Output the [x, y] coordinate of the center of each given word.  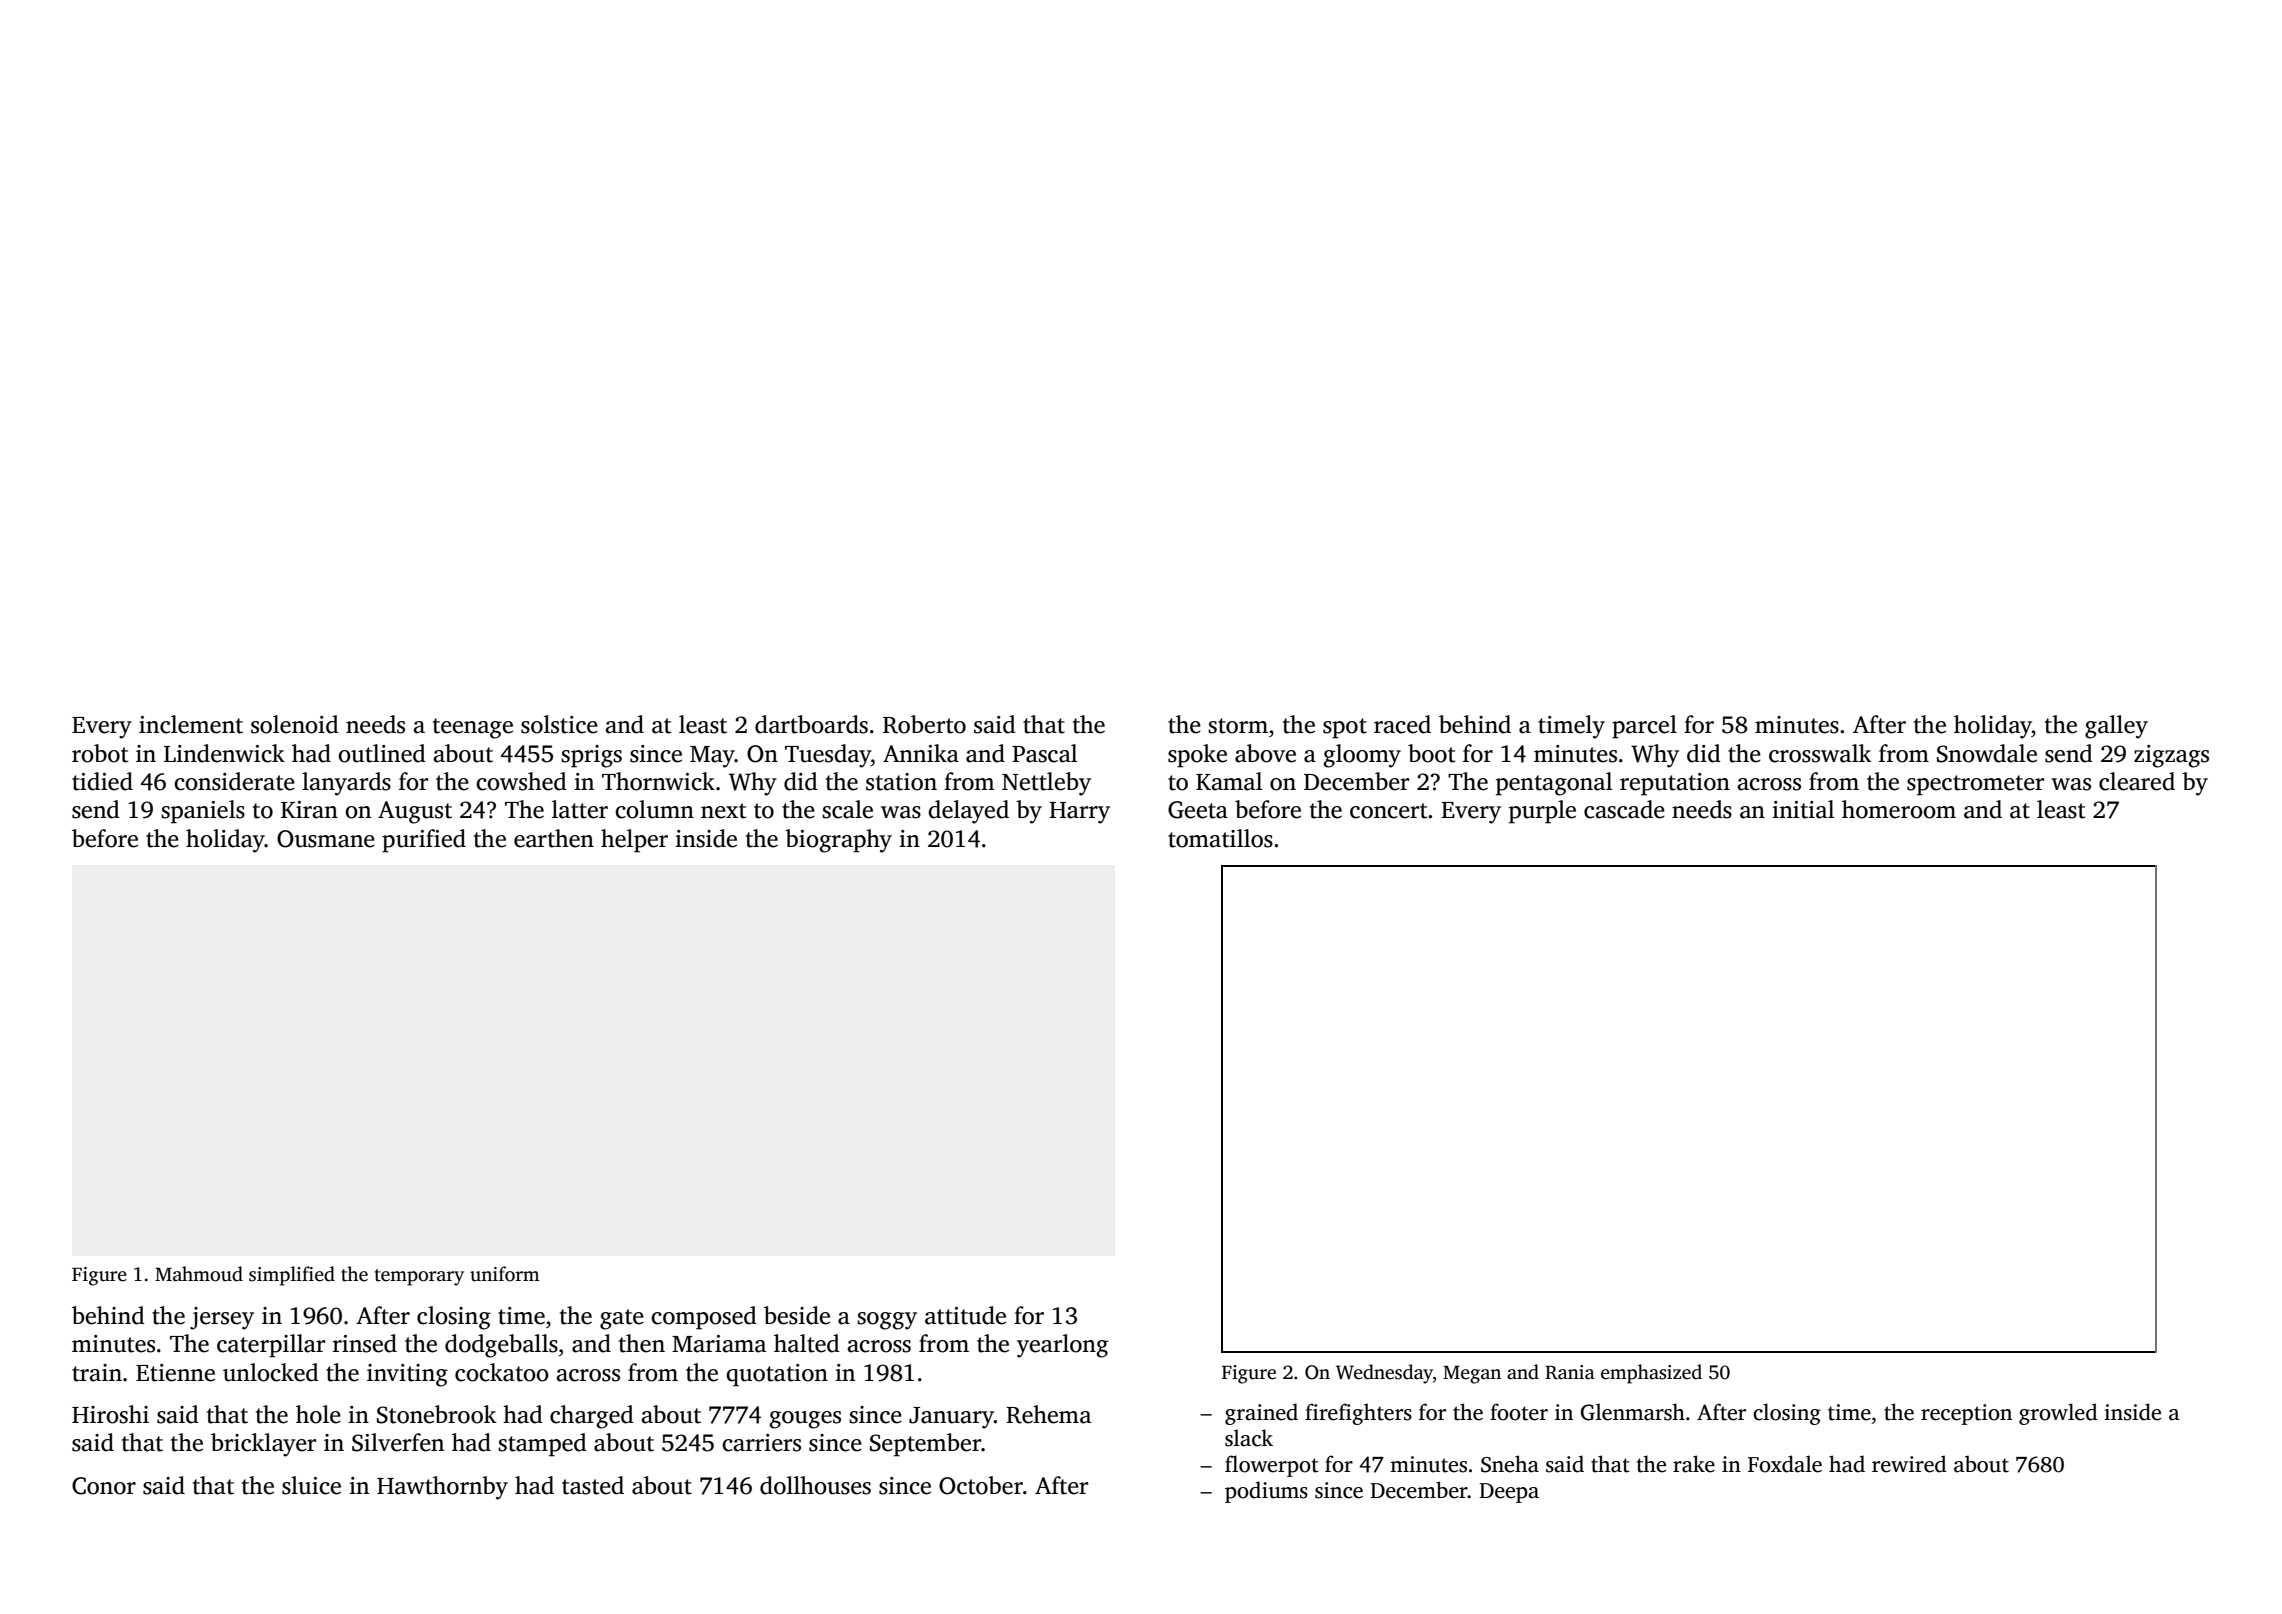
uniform [505, 1274]
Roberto [924, 724]
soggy [887, 1321]
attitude [965, 1315]
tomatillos [1220, 838]
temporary [419, 1277]
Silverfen [398, 1442]
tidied [102, 781]
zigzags [2171, 756]
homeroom [1899, 809]
